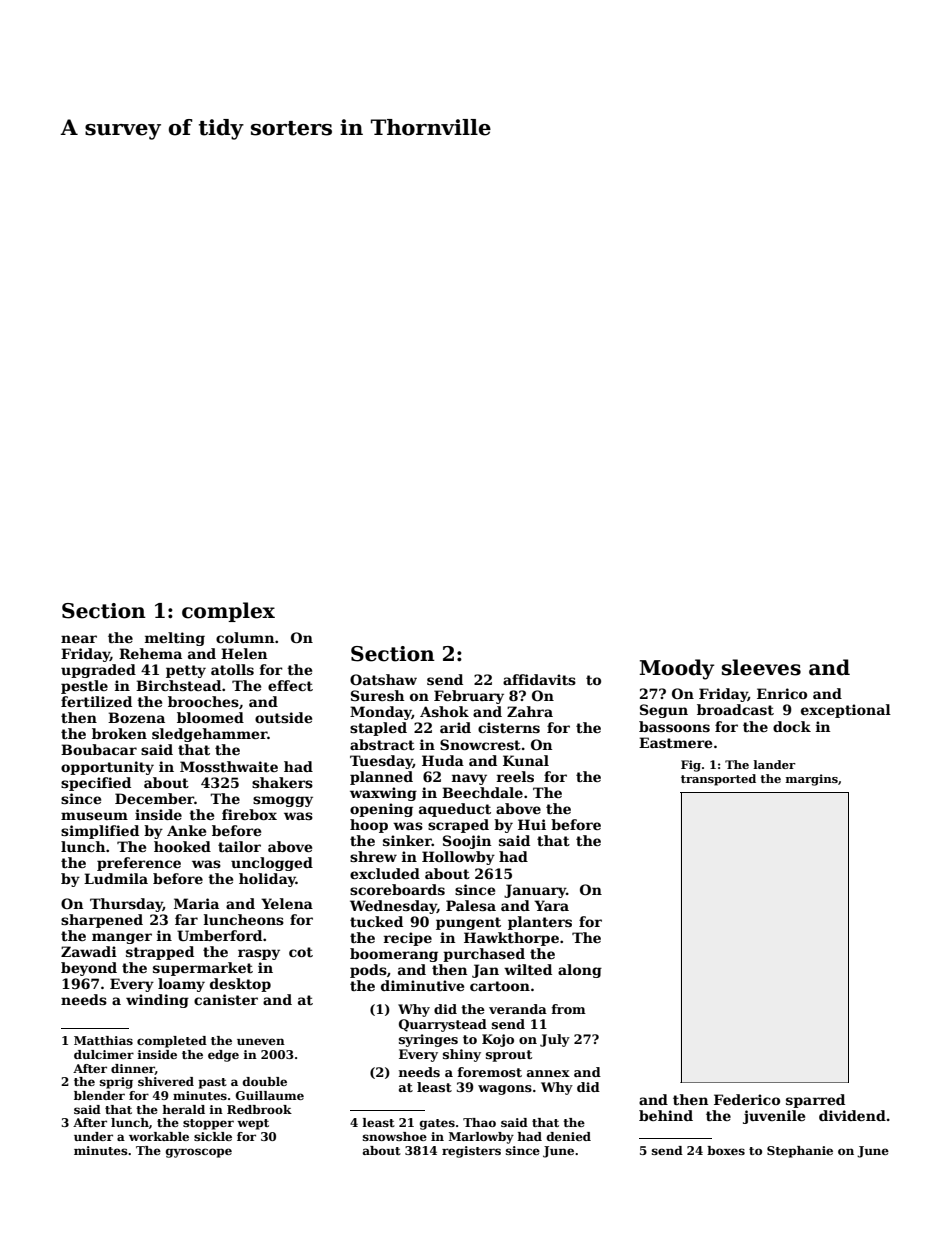 The height and width of the document is (1233, 952). Describe the element at coordinates (100, 832) in the document. I see `simplified` at that location.
